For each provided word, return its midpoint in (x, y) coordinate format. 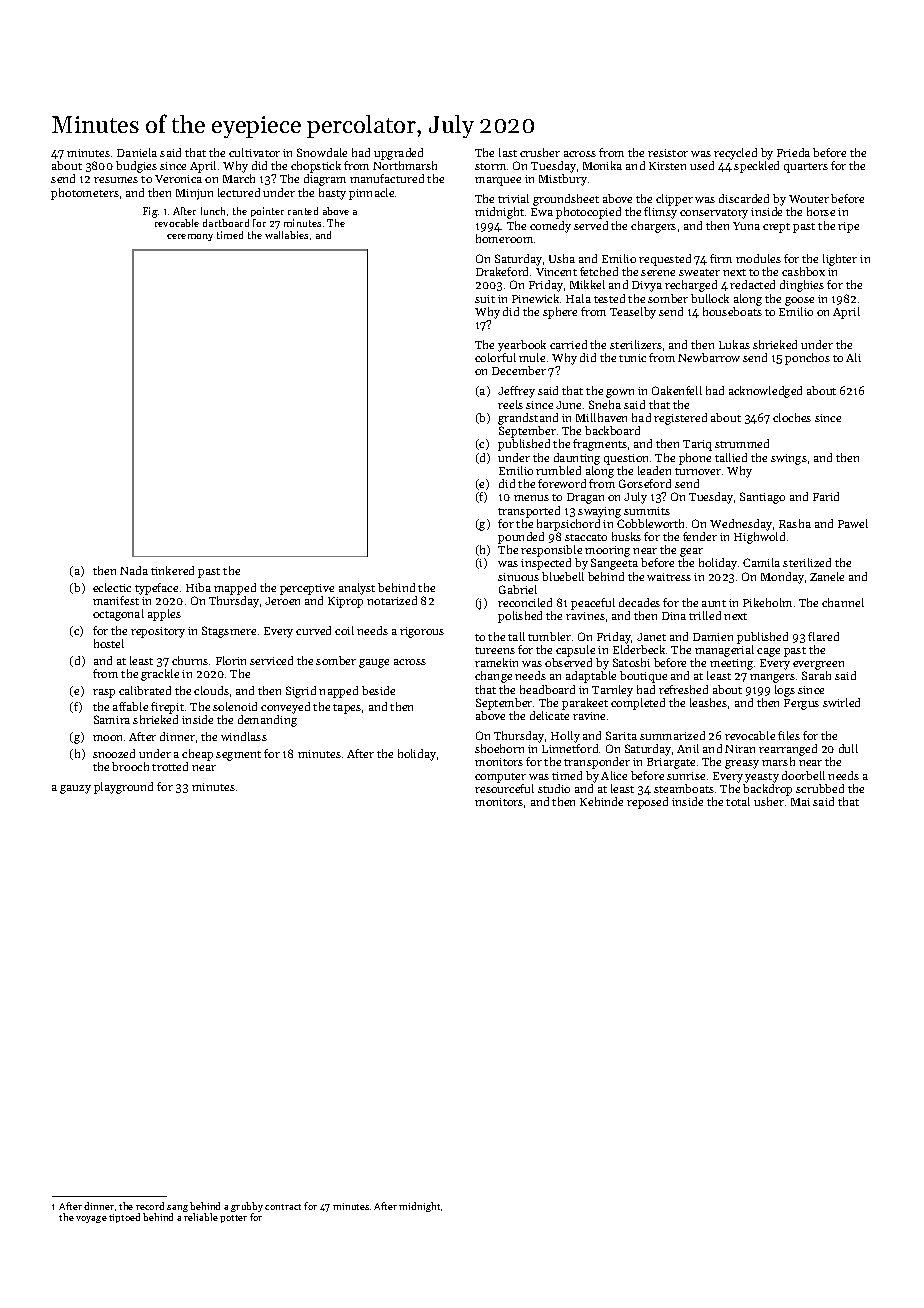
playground (123, 788)
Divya (647, 286)
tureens (495, 650)
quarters (806, 168)
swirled (841, 702)
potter (233, 1219)
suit (485, 299)
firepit (167, 708)
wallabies (286, 235)
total (738, 801)
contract (283, 1207)
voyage (91, 1219)
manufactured (387, 178)
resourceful (504, 788)
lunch (213, 211)
